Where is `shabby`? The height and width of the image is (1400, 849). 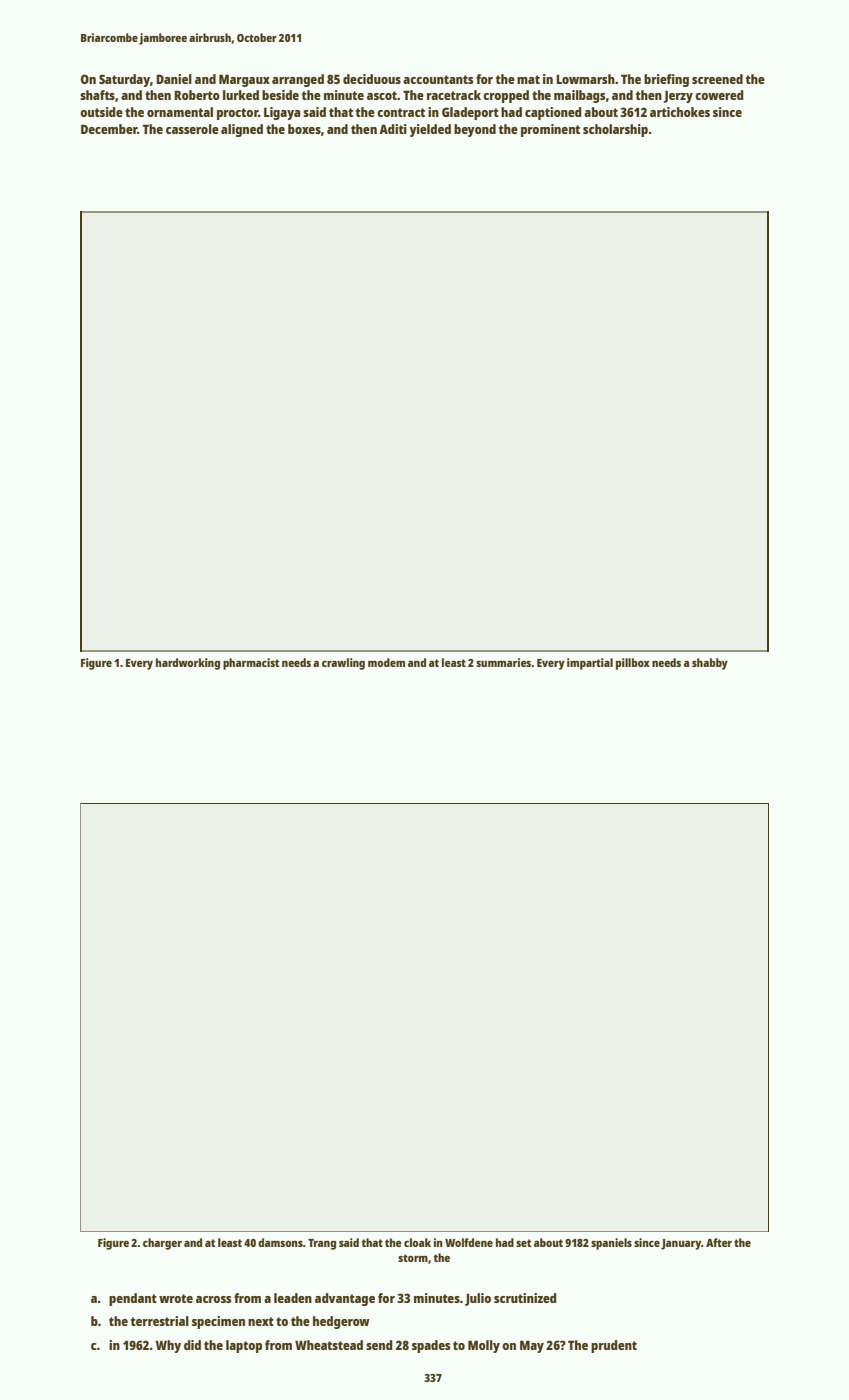 shabby is located at coordinates (710, 664).
